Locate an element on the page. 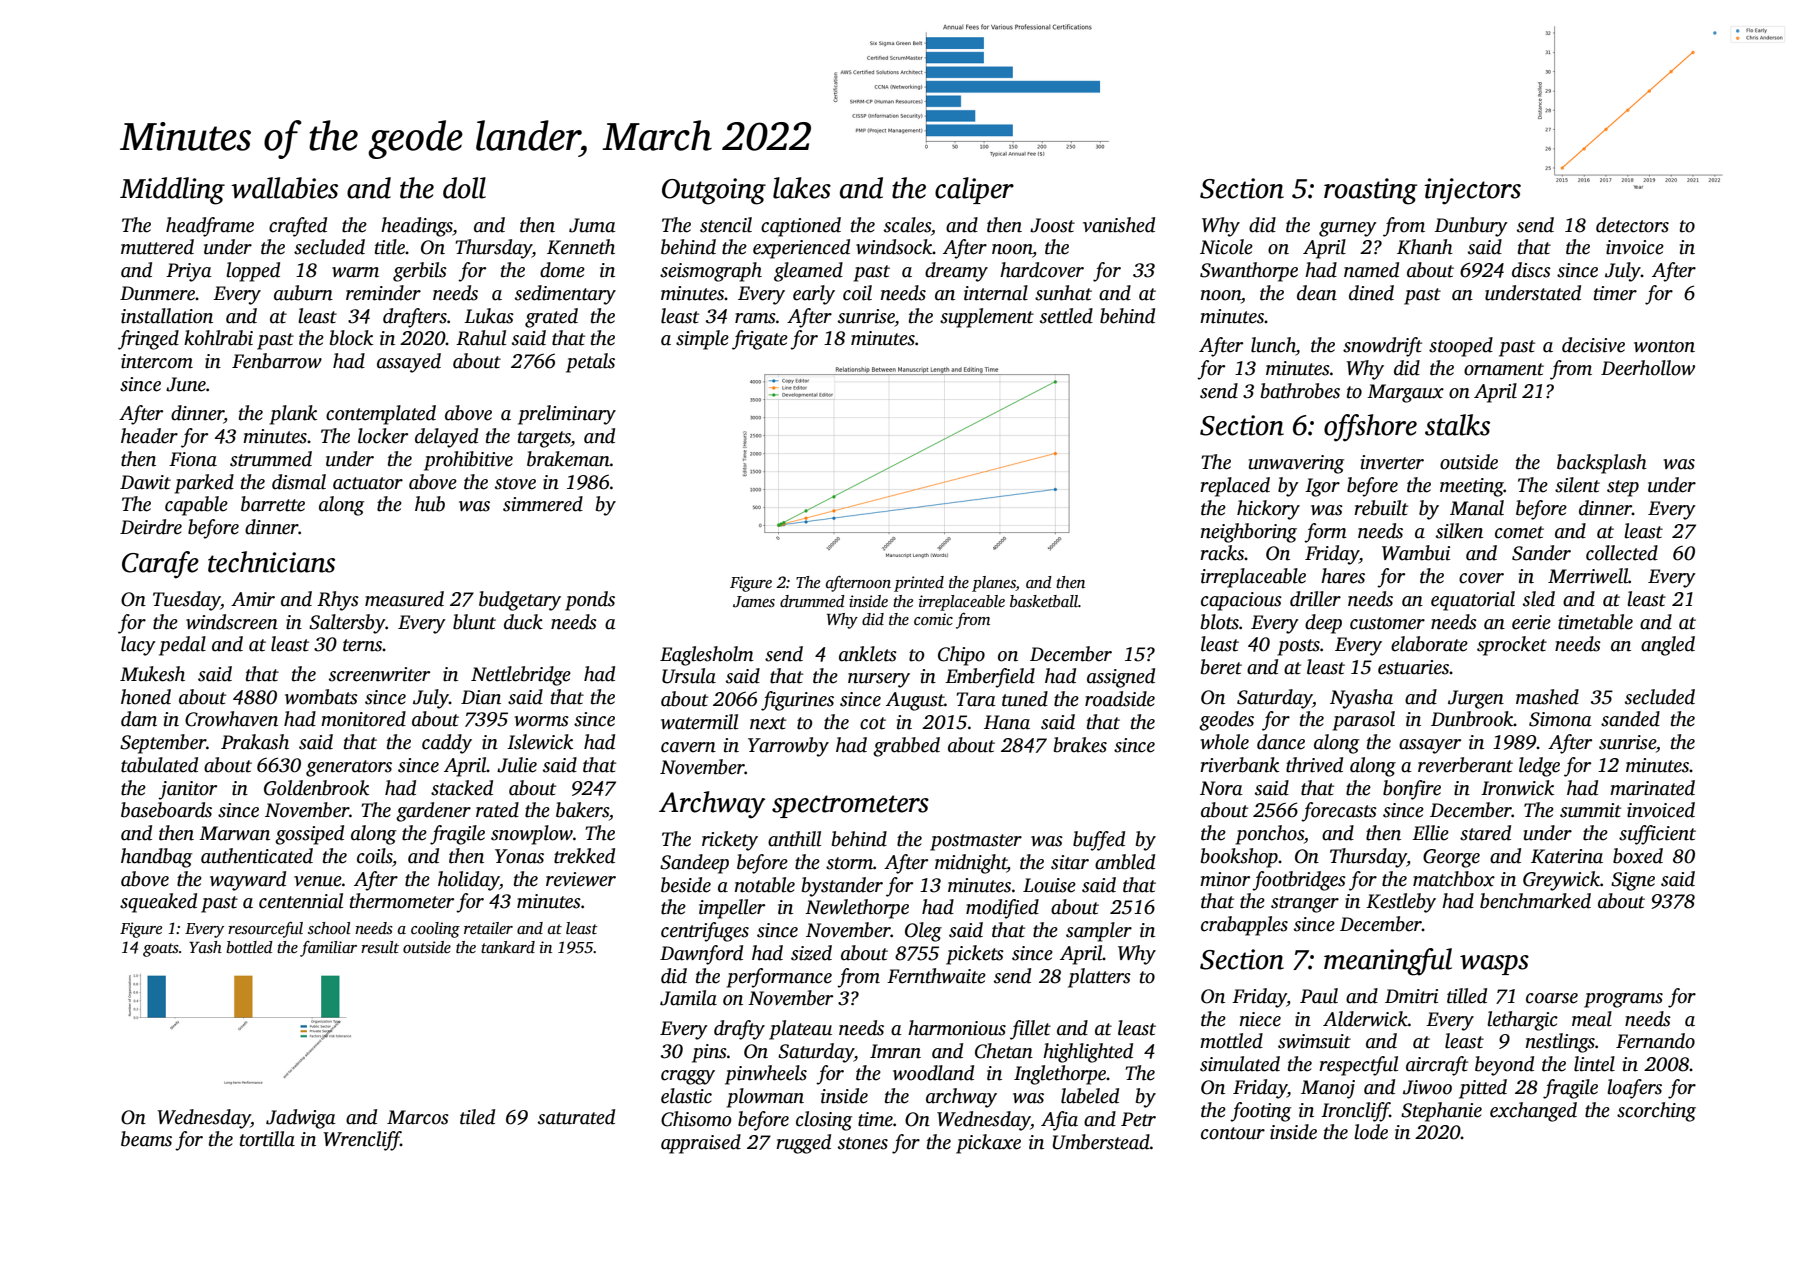  printed is located at coordinates (919, 584).
